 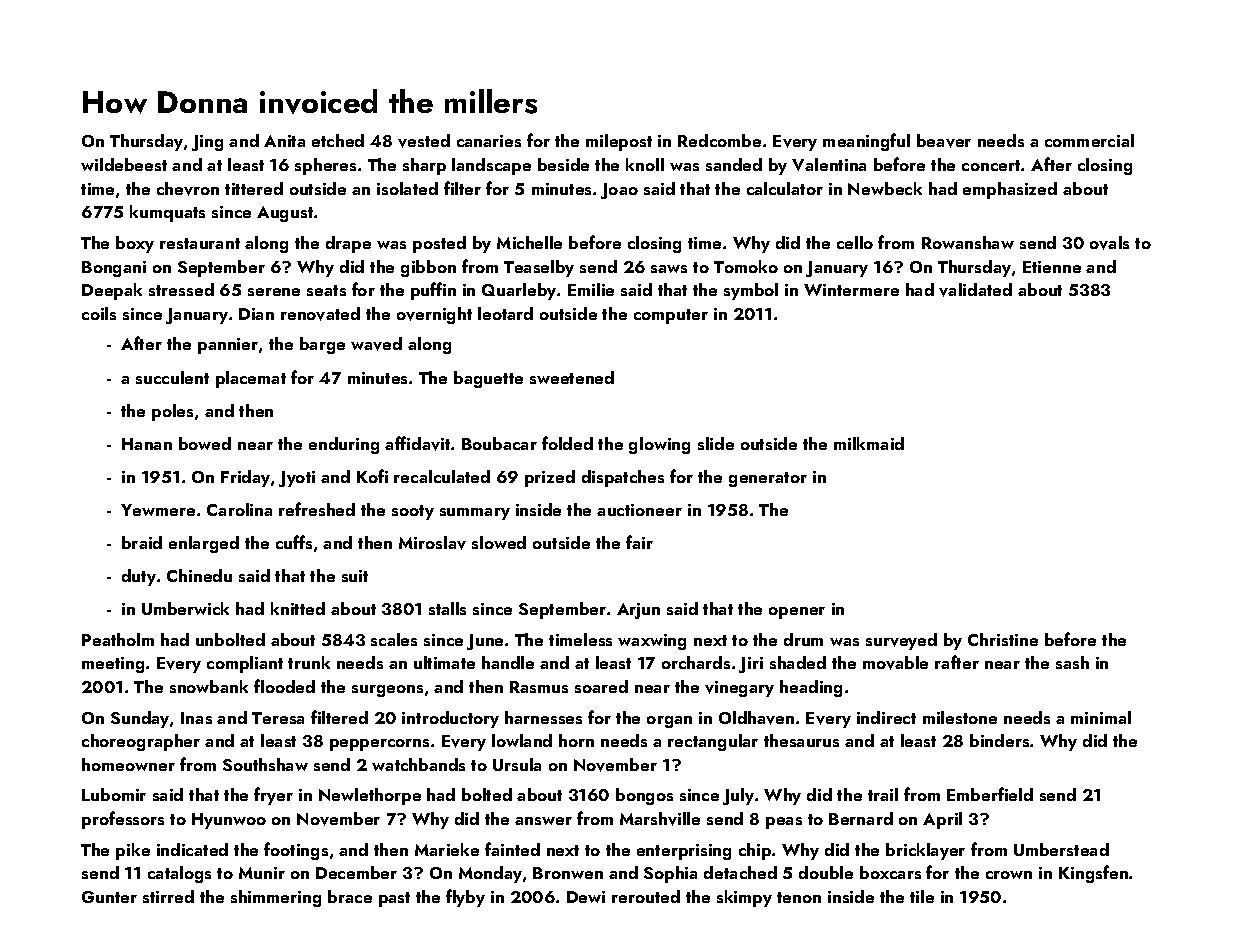 I want to click on commercial, so click(x=1089, y=140).
